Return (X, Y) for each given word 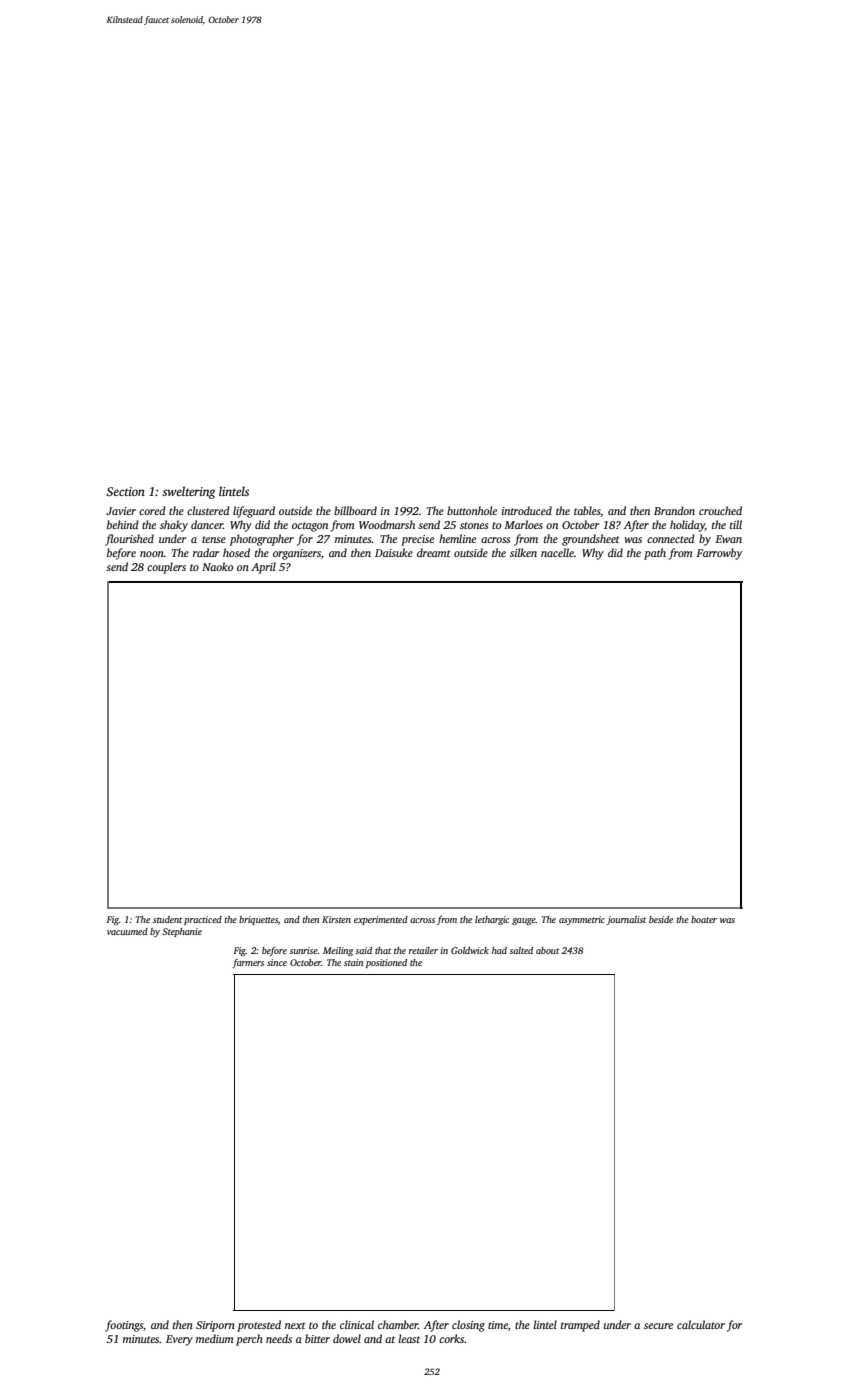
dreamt (434, 552)
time (498, 1325)
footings (124, 1326)
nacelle (557, 552)
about (547, 950)
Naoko (217, 566)
